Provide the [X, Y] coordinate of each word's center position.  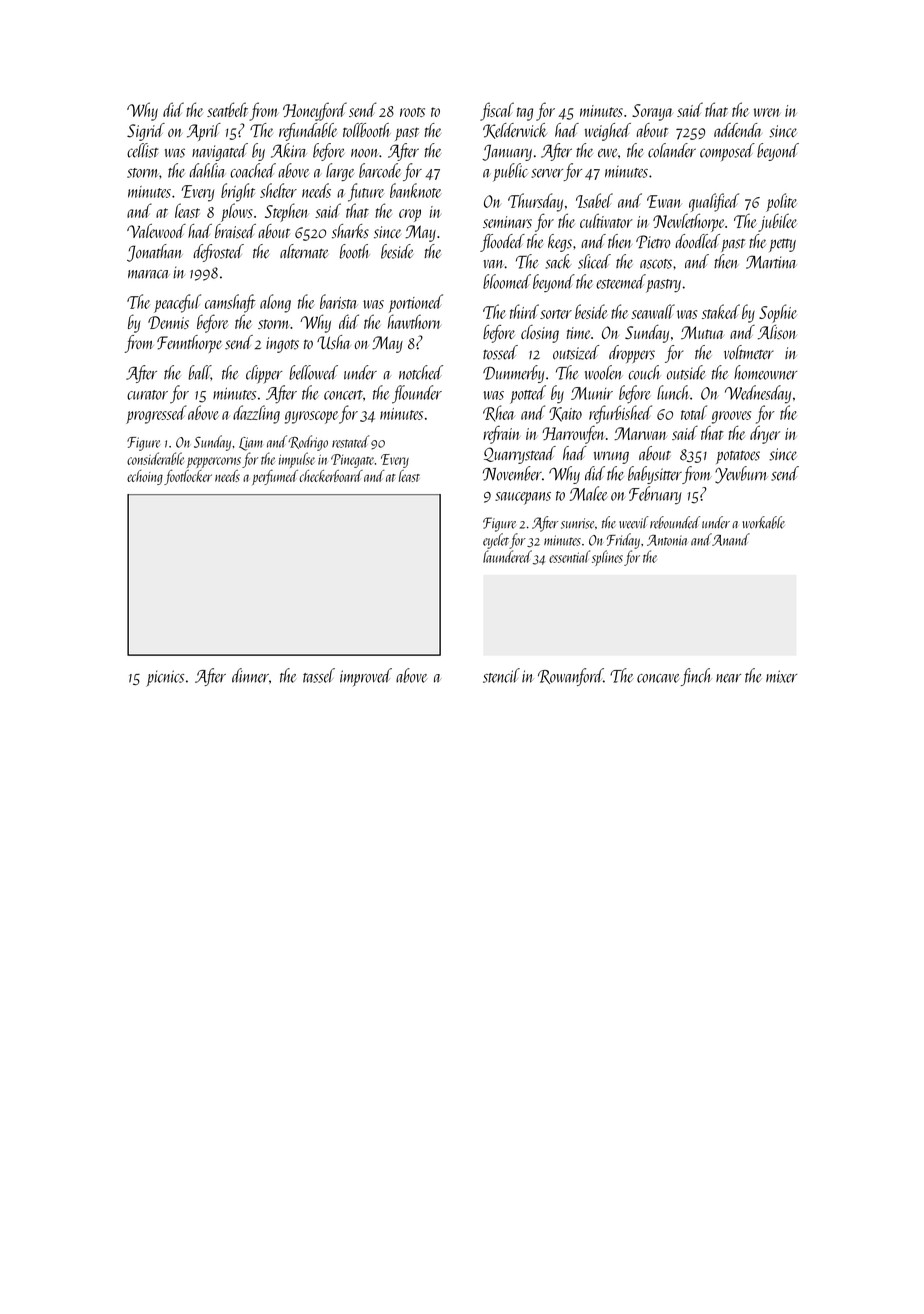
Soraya [652, 112]
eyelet [496, 541]
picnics [165, 678]
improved [366, 677]
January [507, 152]
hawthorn [414, 321]
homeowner [766, 372]
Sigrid [146, 132]
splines [607, 558]
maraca [149, 274]
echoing [145, 477]
